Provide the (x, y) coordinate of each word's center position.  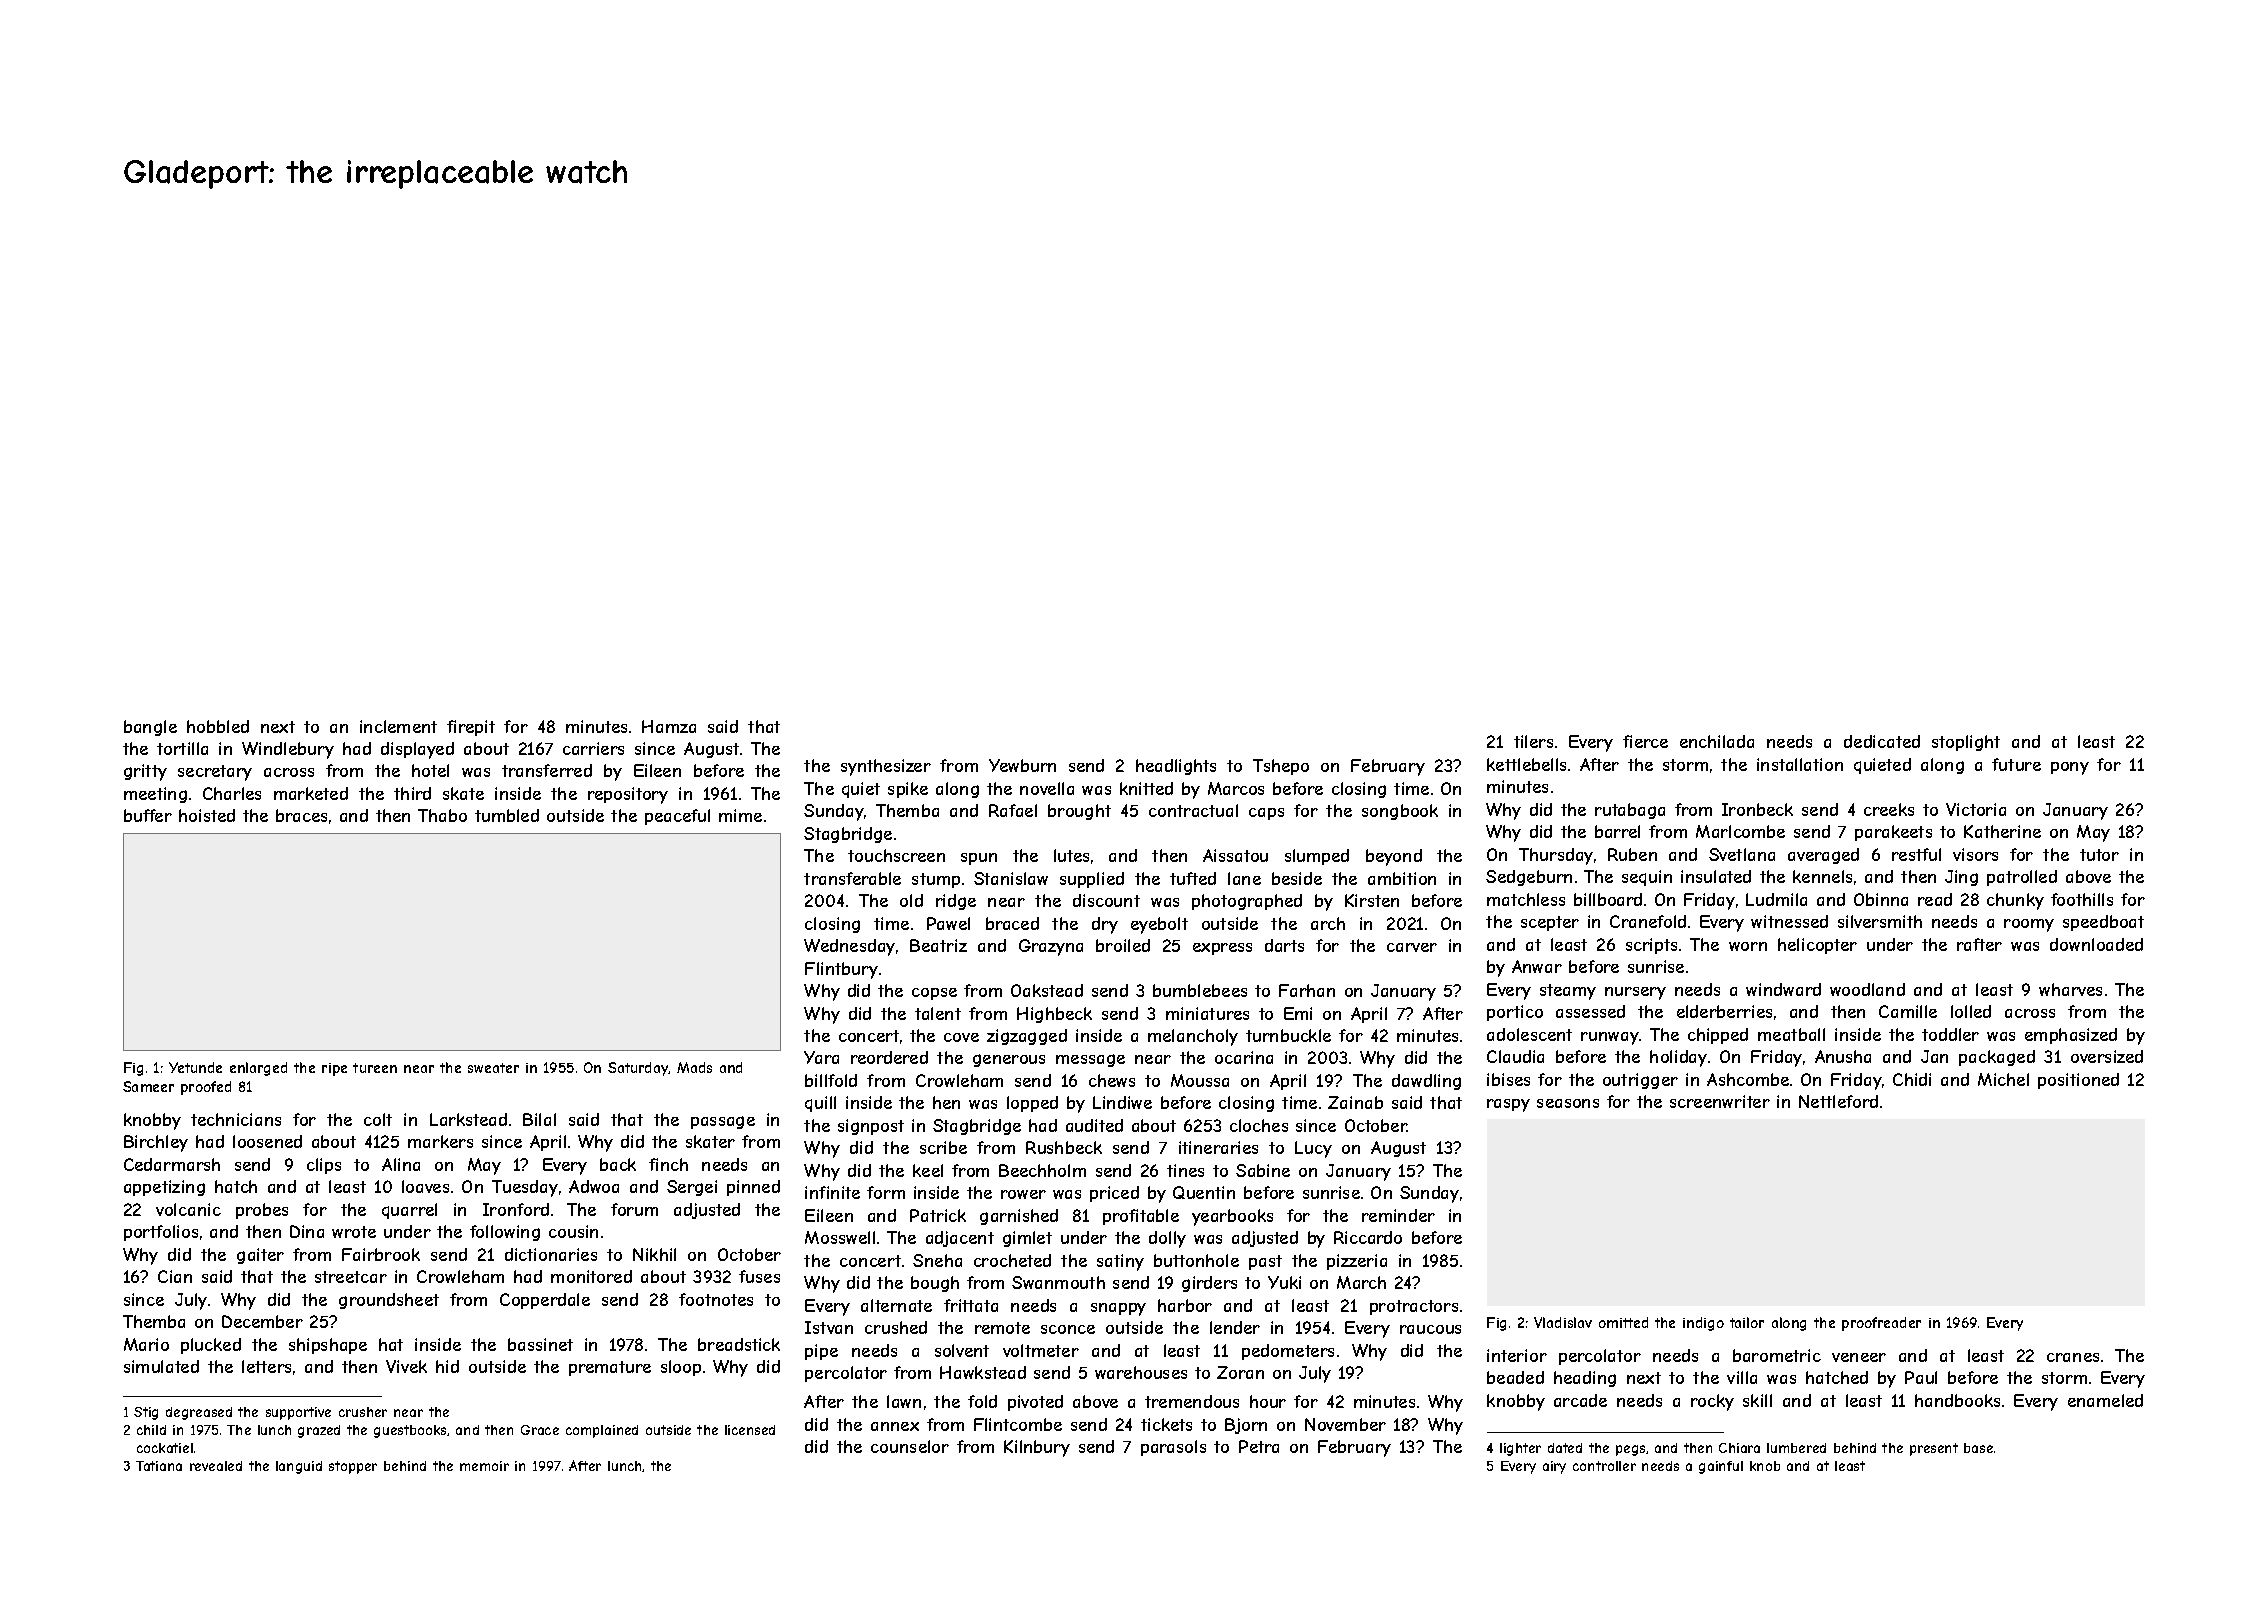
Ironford (516, 1209)
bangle (150, 728)
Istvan (829, 1327)
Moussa (1200, 1080)
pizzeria (1357, 1262)
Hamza (669, 726)
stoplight (1966, 743)
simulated (161, 1366)
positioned (2078, 1081)
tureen (375, 1068)
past (1265, 1262)
